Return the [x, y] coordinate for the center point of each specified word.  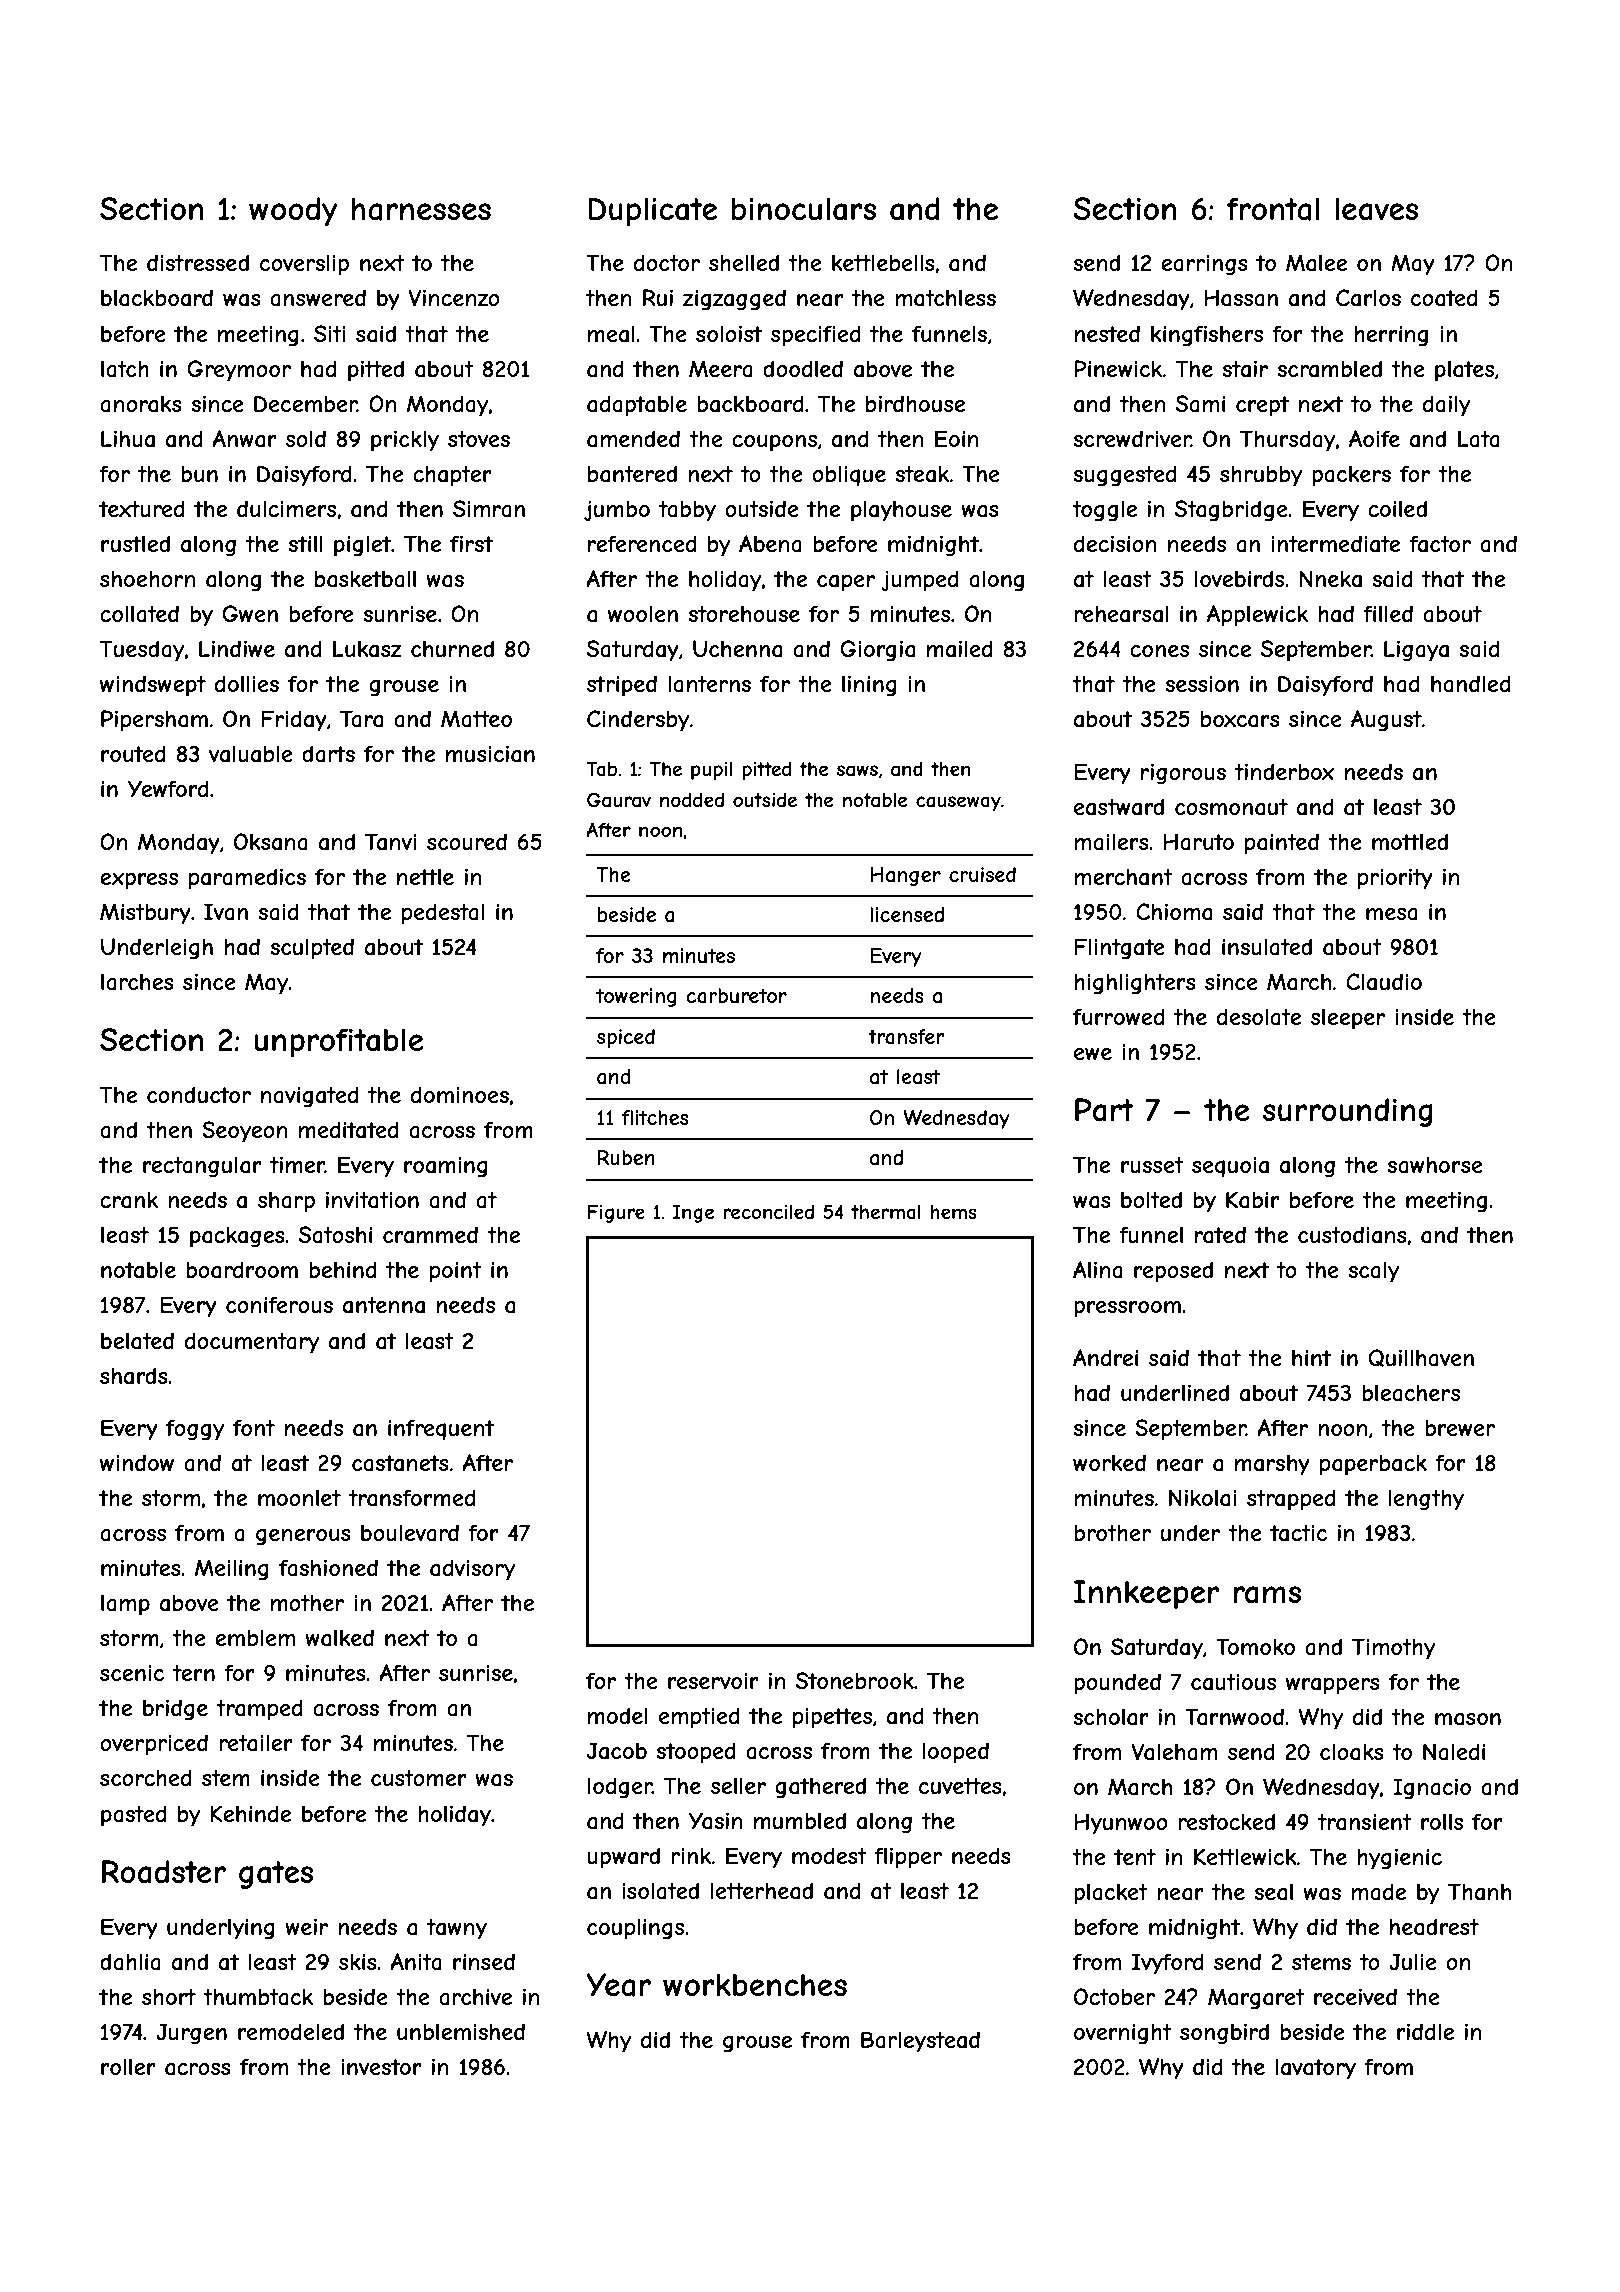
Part [1104, 1110]
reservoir [713, 1681]
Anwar [244, 439]
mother [307, 1603]
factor [1440, 544]
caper [846, 583]
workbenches [755, 1984]
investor [381, 2067]
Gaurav [619, 800]
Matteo [476, 719]
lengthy [1426, 1500]
